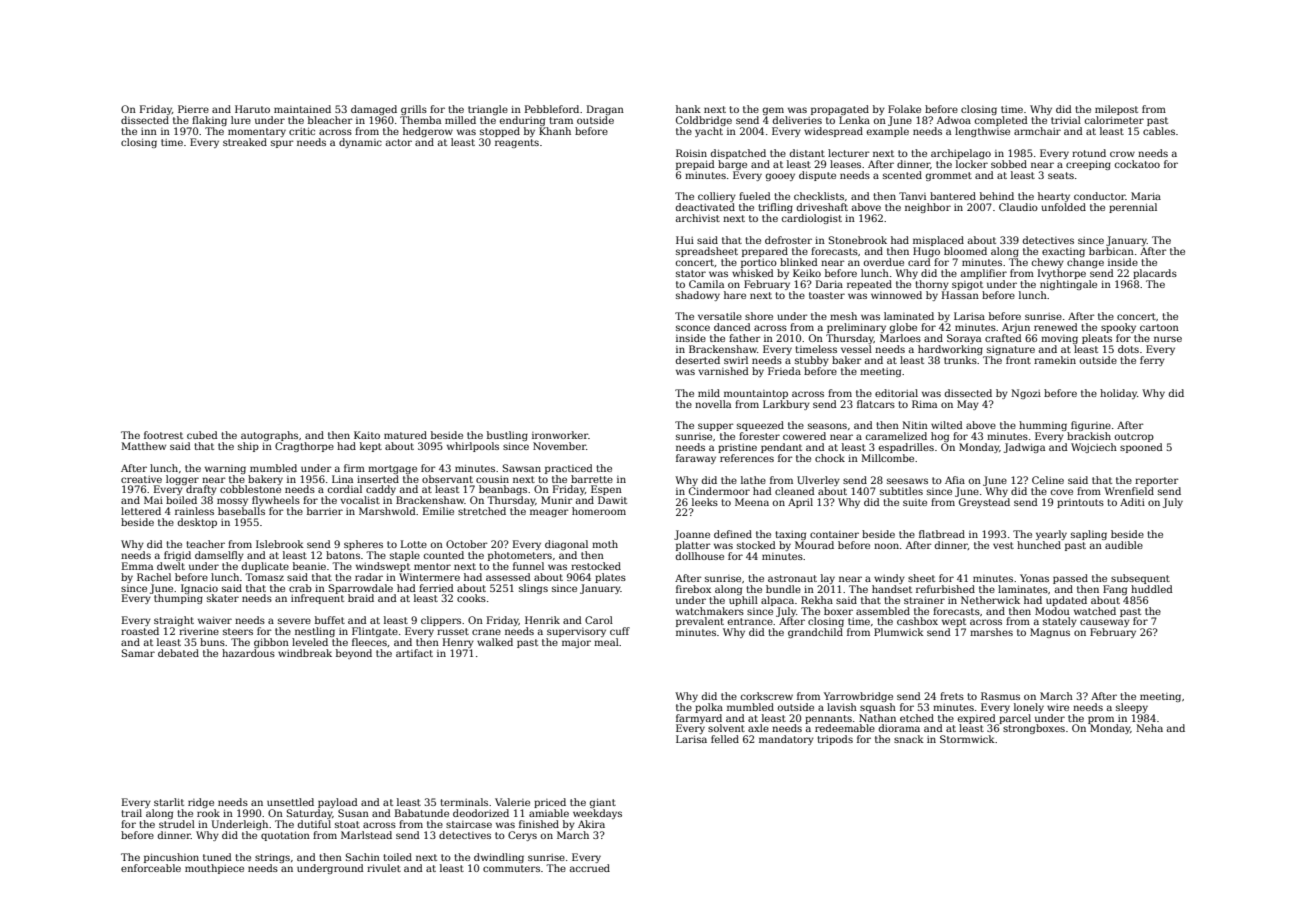 The width and height of the screenshot is (1308, 924). I want to click on autographs, so click(269, 436).
